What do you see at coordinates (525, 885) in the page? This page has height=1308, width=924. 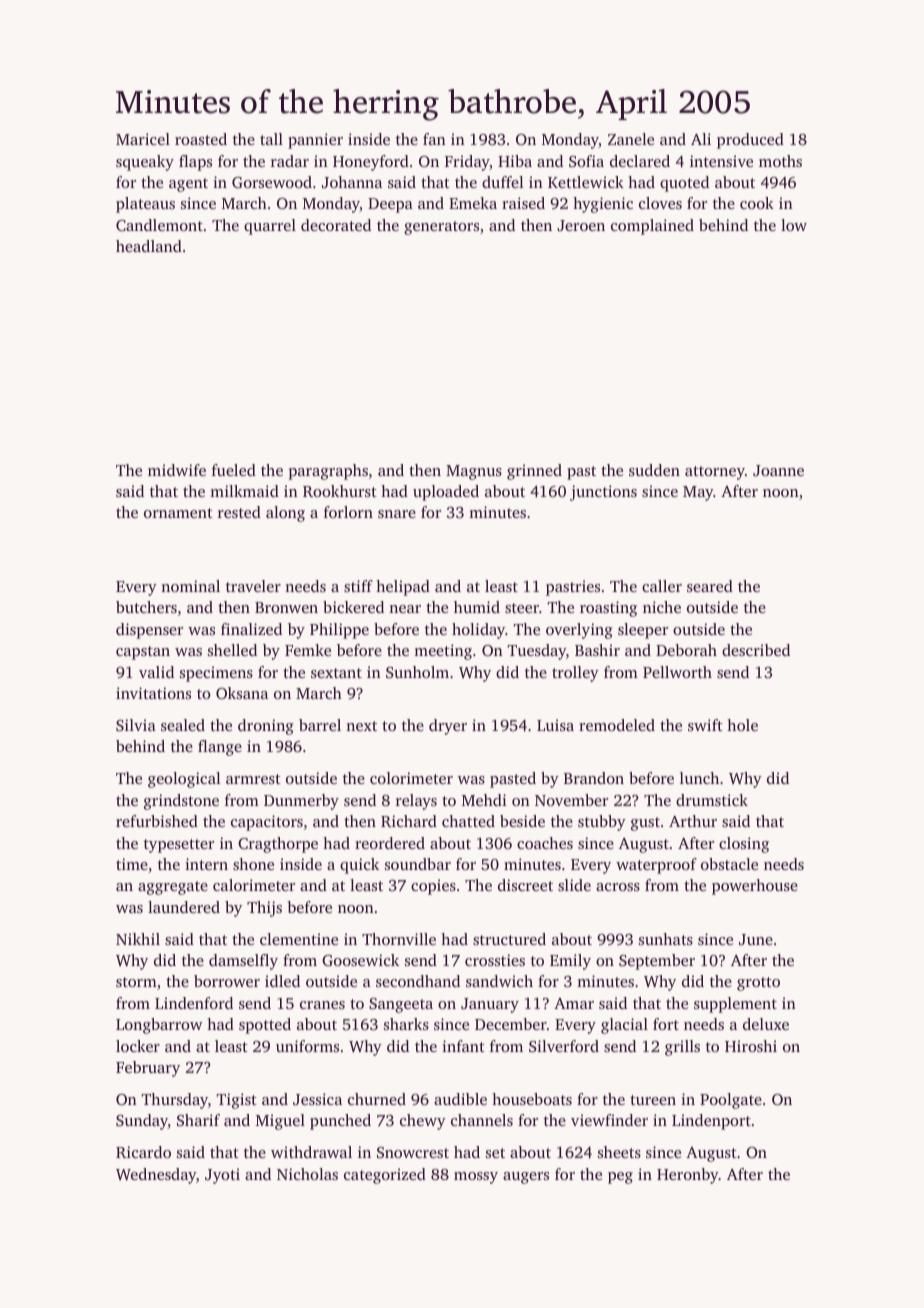 I see `discreet` at bounding box center [525, 885].
